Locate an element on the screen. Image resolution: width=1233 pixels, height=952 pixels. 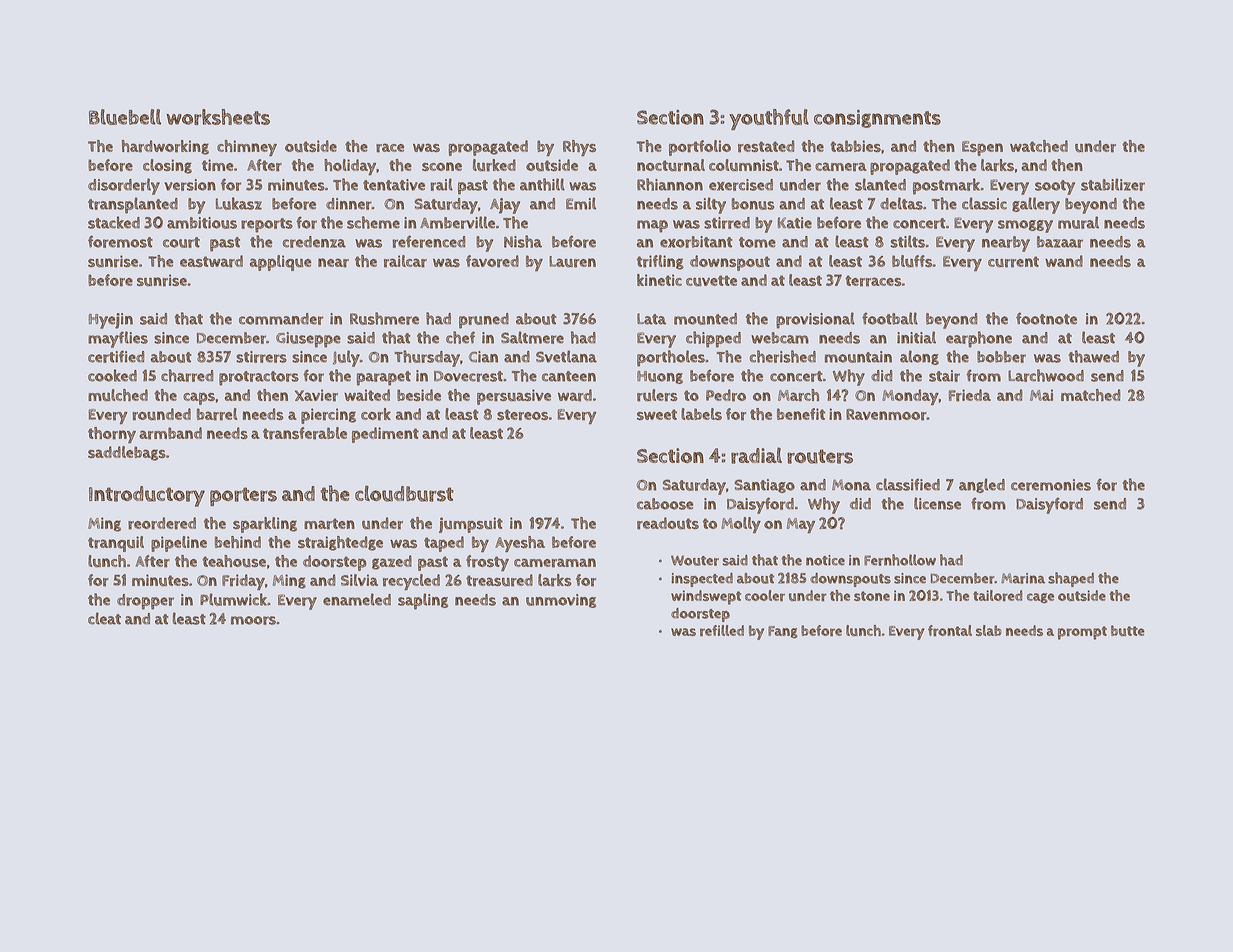
transferable is located at coordinates (305, 433).
